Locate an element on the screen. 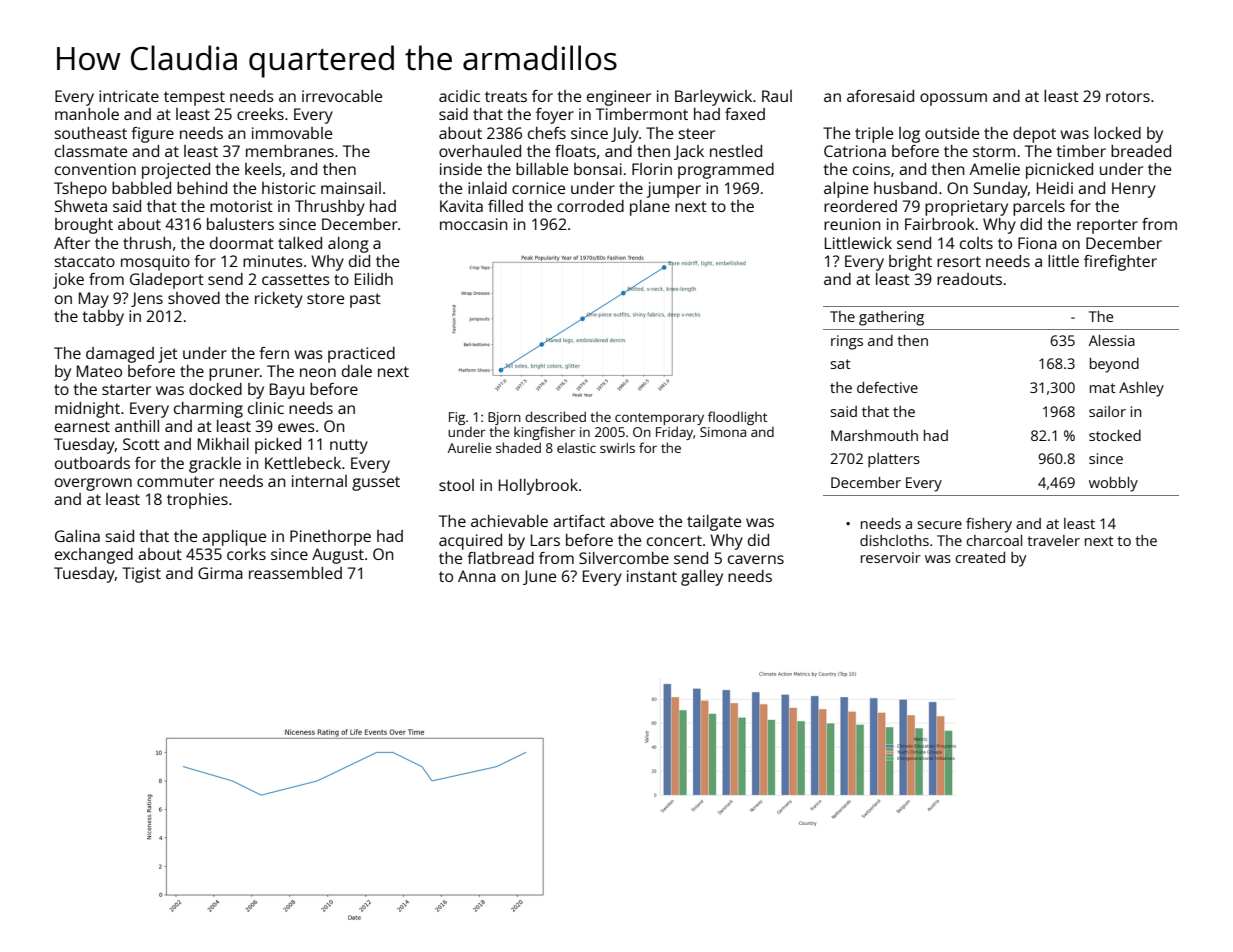 The width and height of the screenshot is (1233, 952). moccasin is located at coordinates (474, 224).
